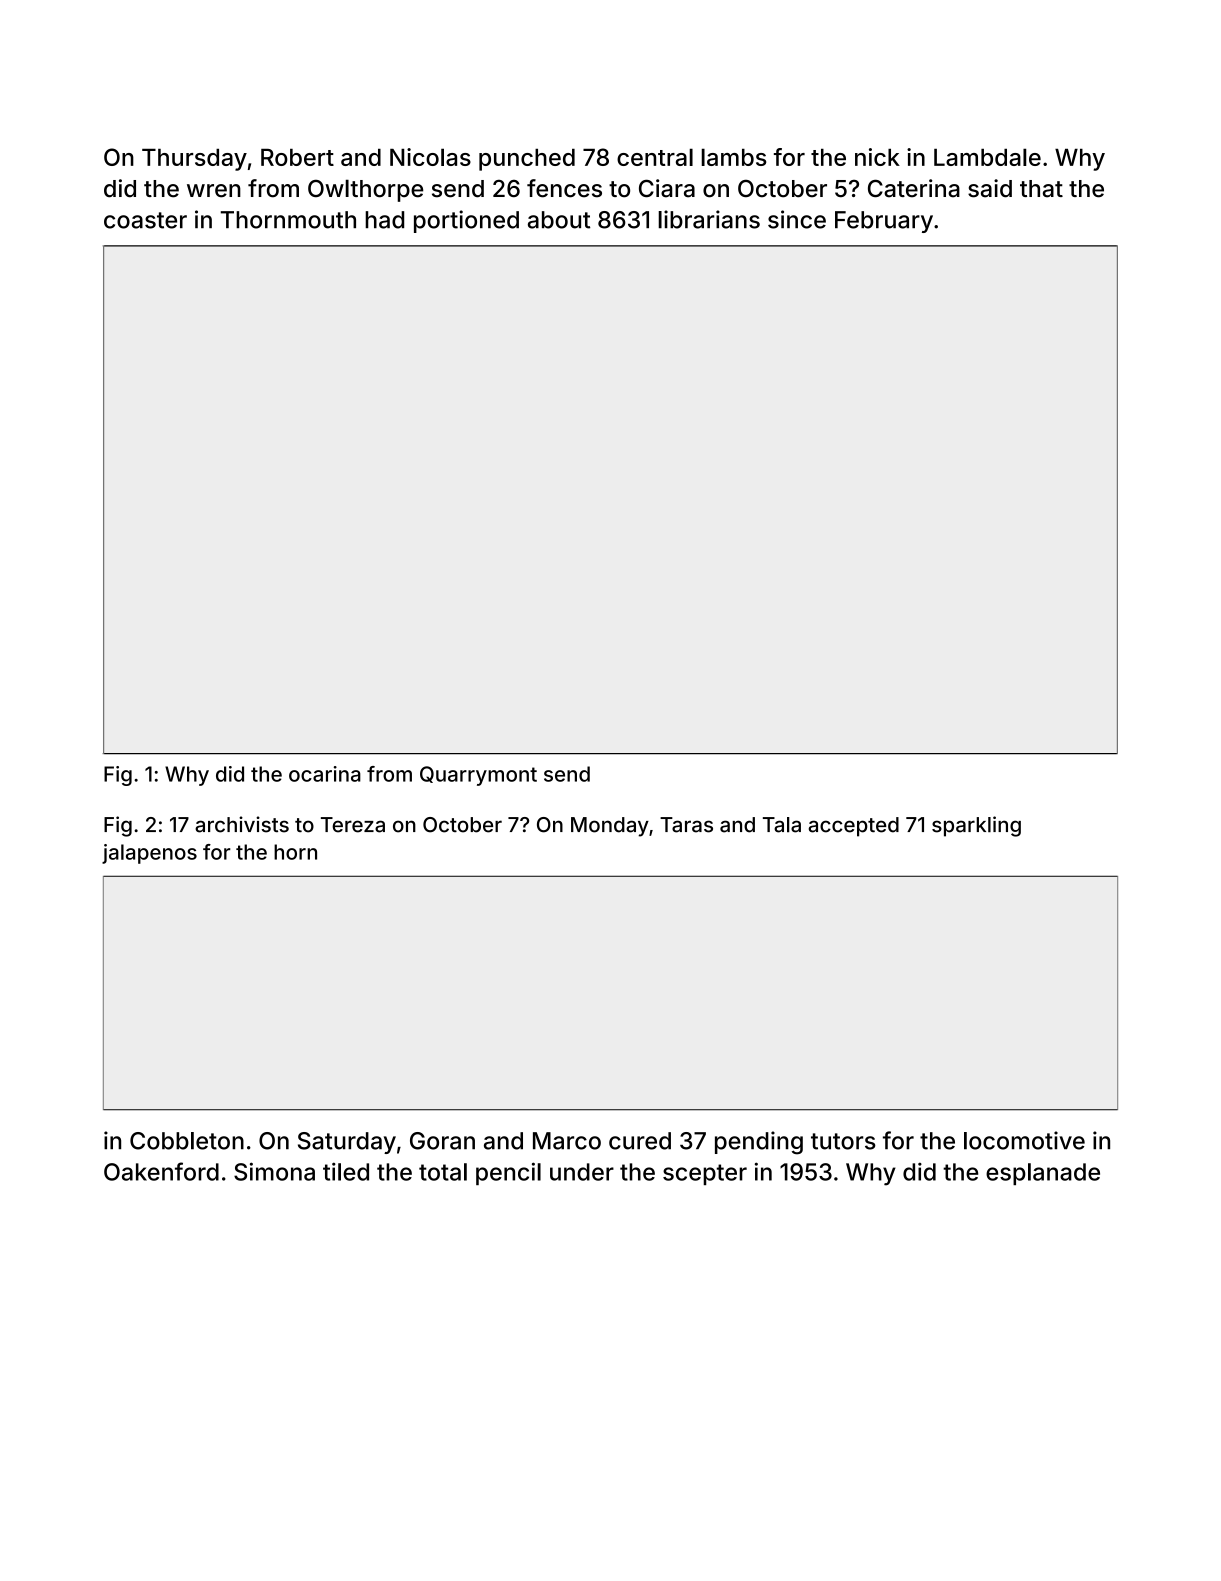 This document has height=1581, width=1221. Describe the element at coordinates (797, 219) in the document. I see `since` at that location.
